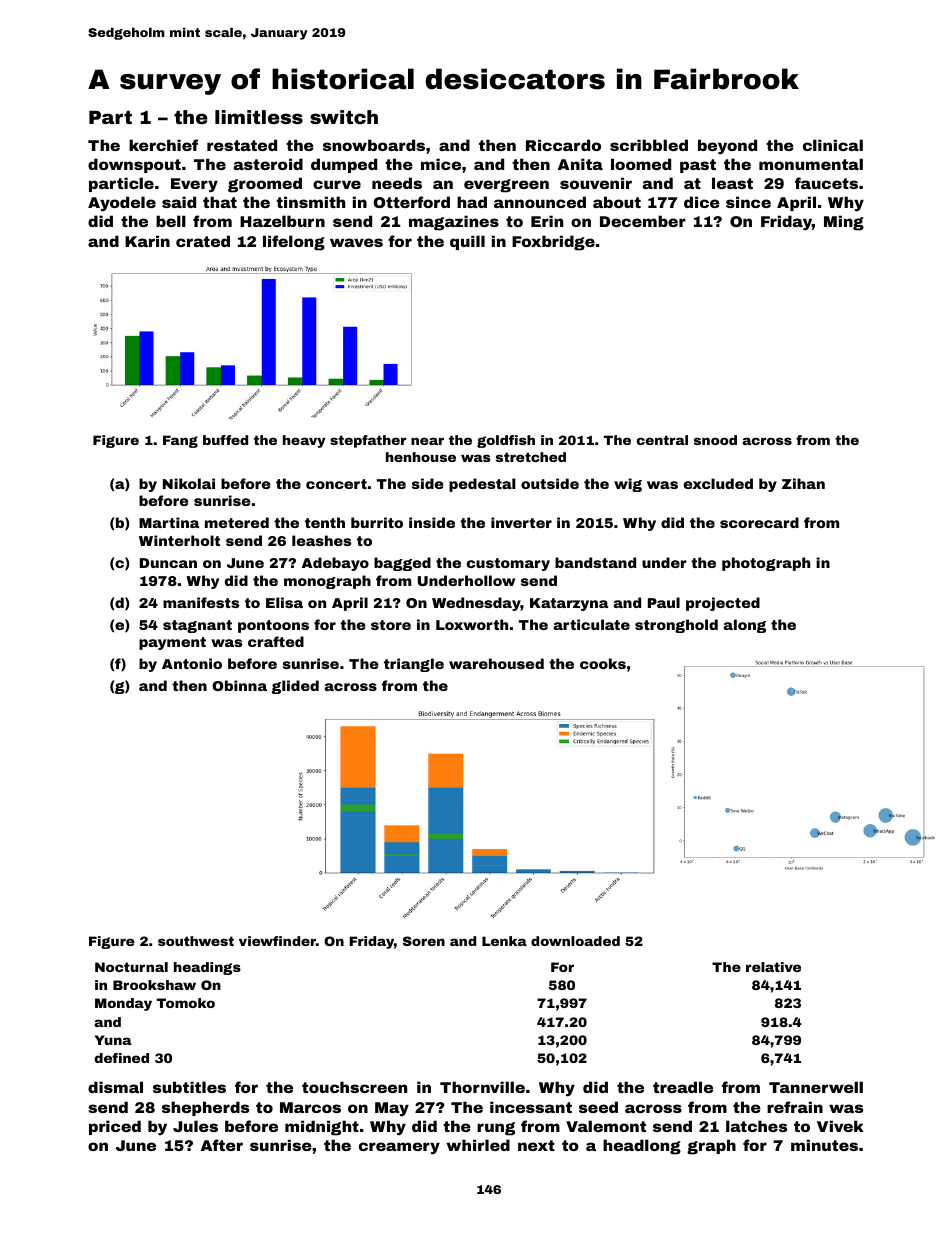 Image resolution: width=952 pixels, height=1233 pixels. I want to click on waves, so click(356, 242).
